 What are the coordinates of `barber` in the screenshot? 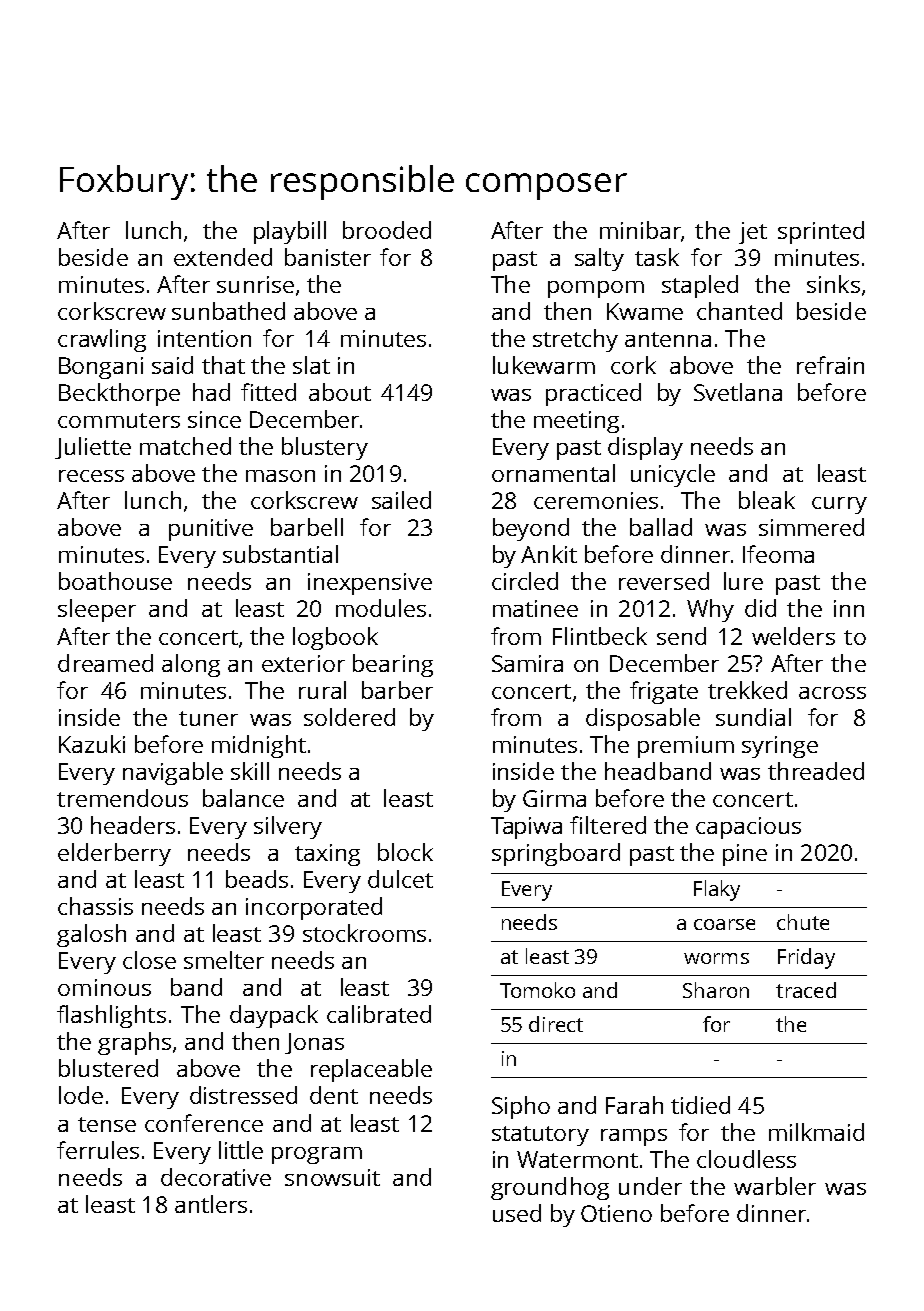 It's located at (397, 690).
